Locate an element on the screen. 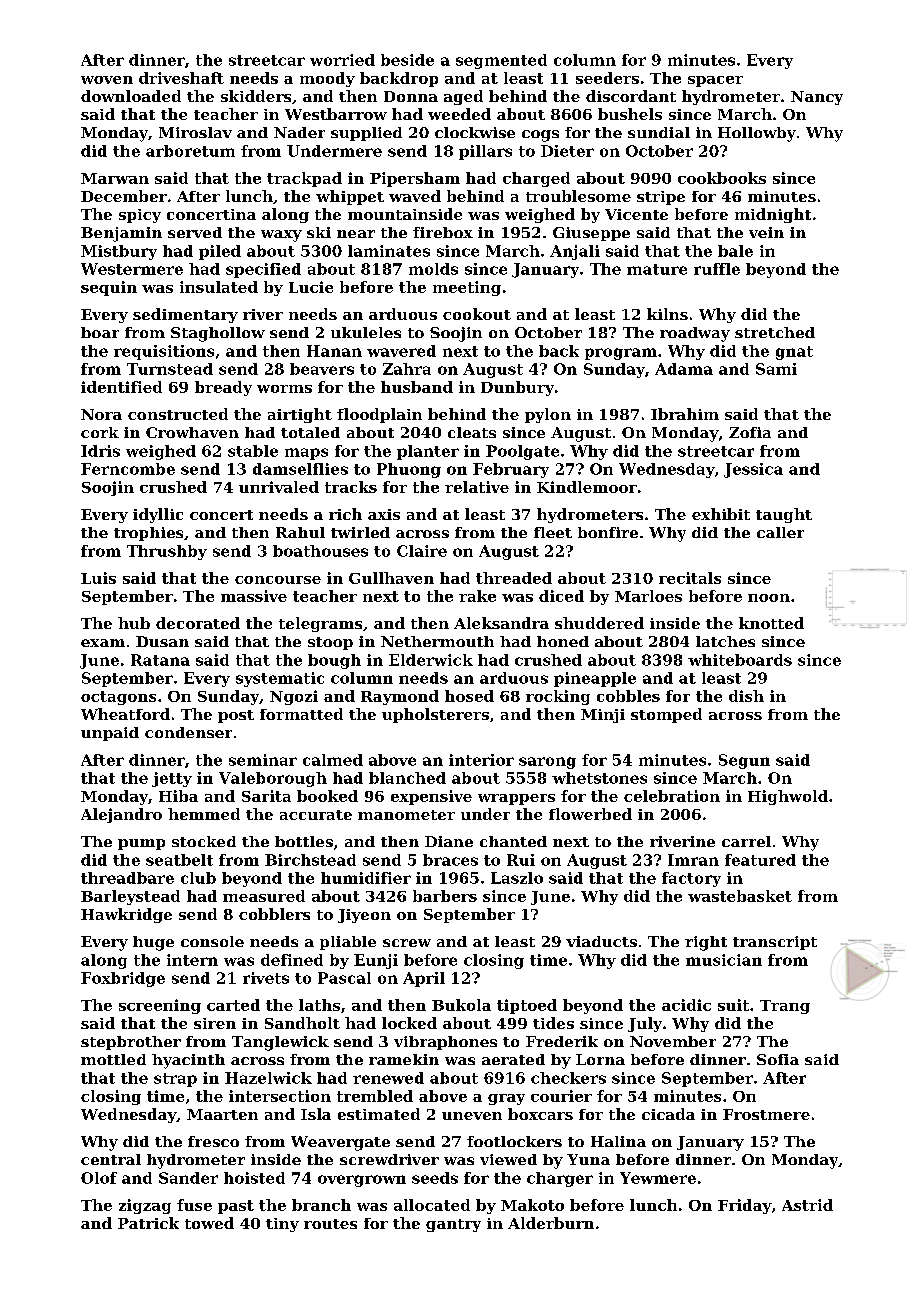  threadbare is located at coordinates (127, 878).
